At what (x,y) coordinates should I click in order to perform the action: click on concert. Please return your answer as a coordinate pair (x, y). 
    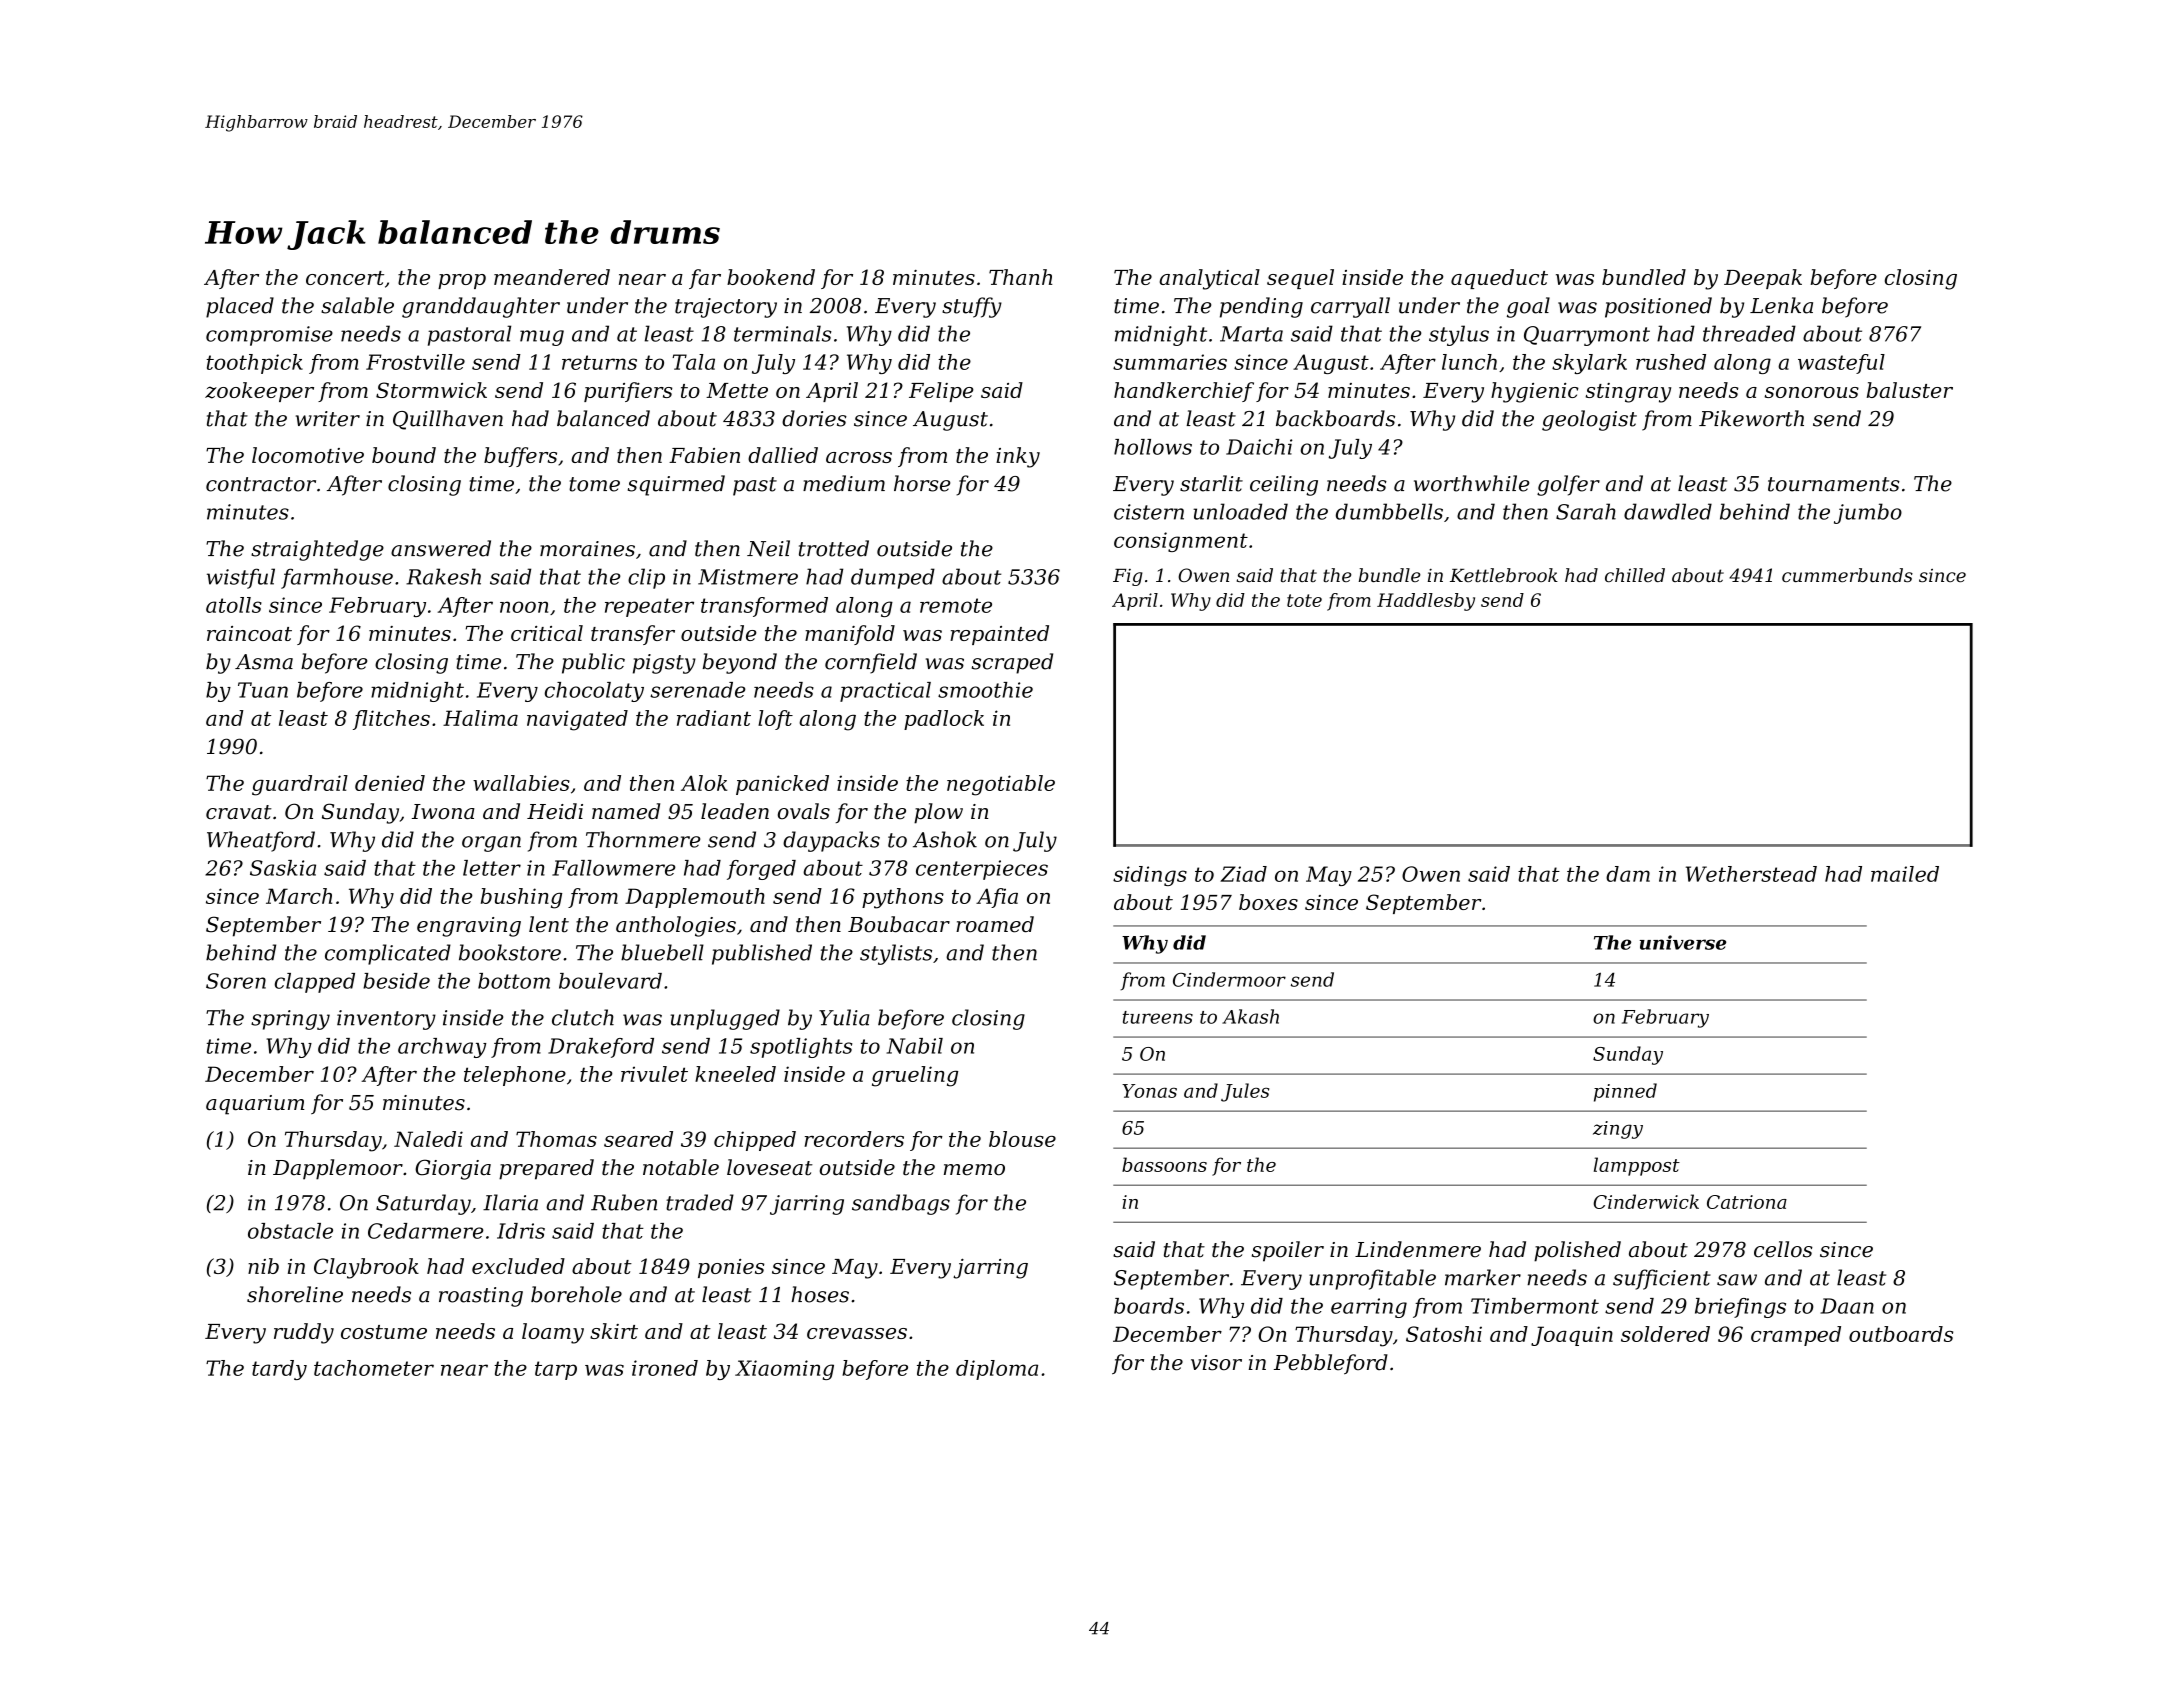
    Looking at the image, I should click on (345, 278).
